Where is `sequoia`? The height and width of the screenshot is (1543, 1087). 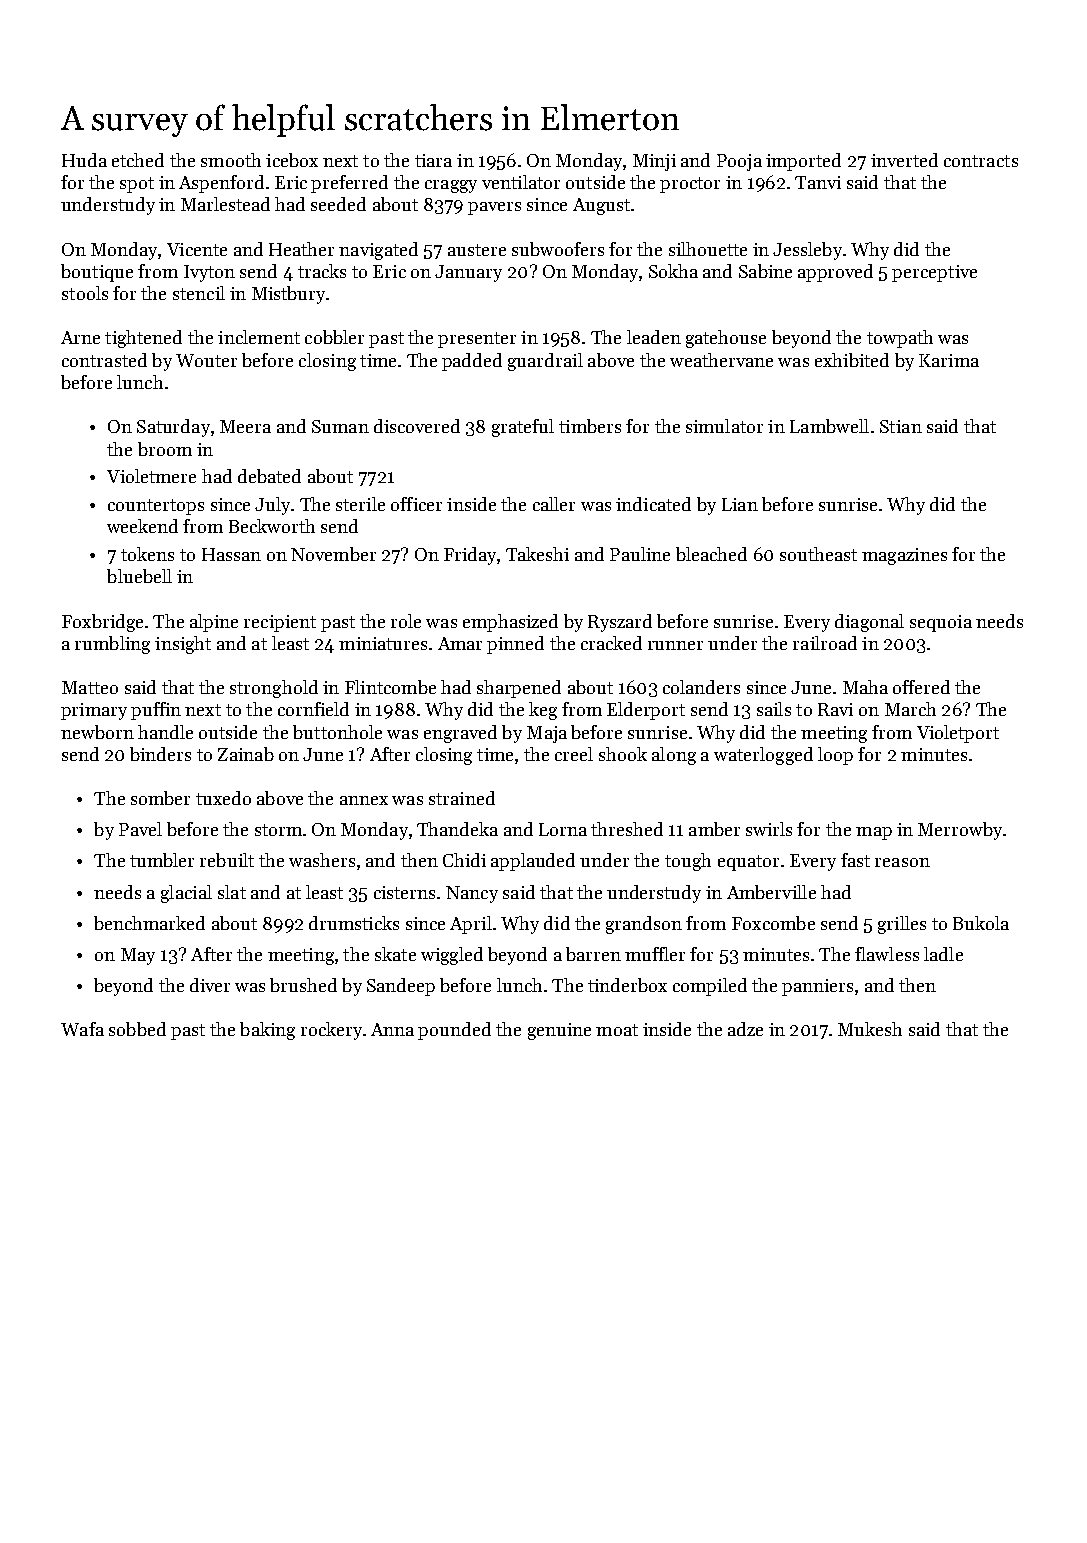 sequoia is located at coordinates (941, 623).
